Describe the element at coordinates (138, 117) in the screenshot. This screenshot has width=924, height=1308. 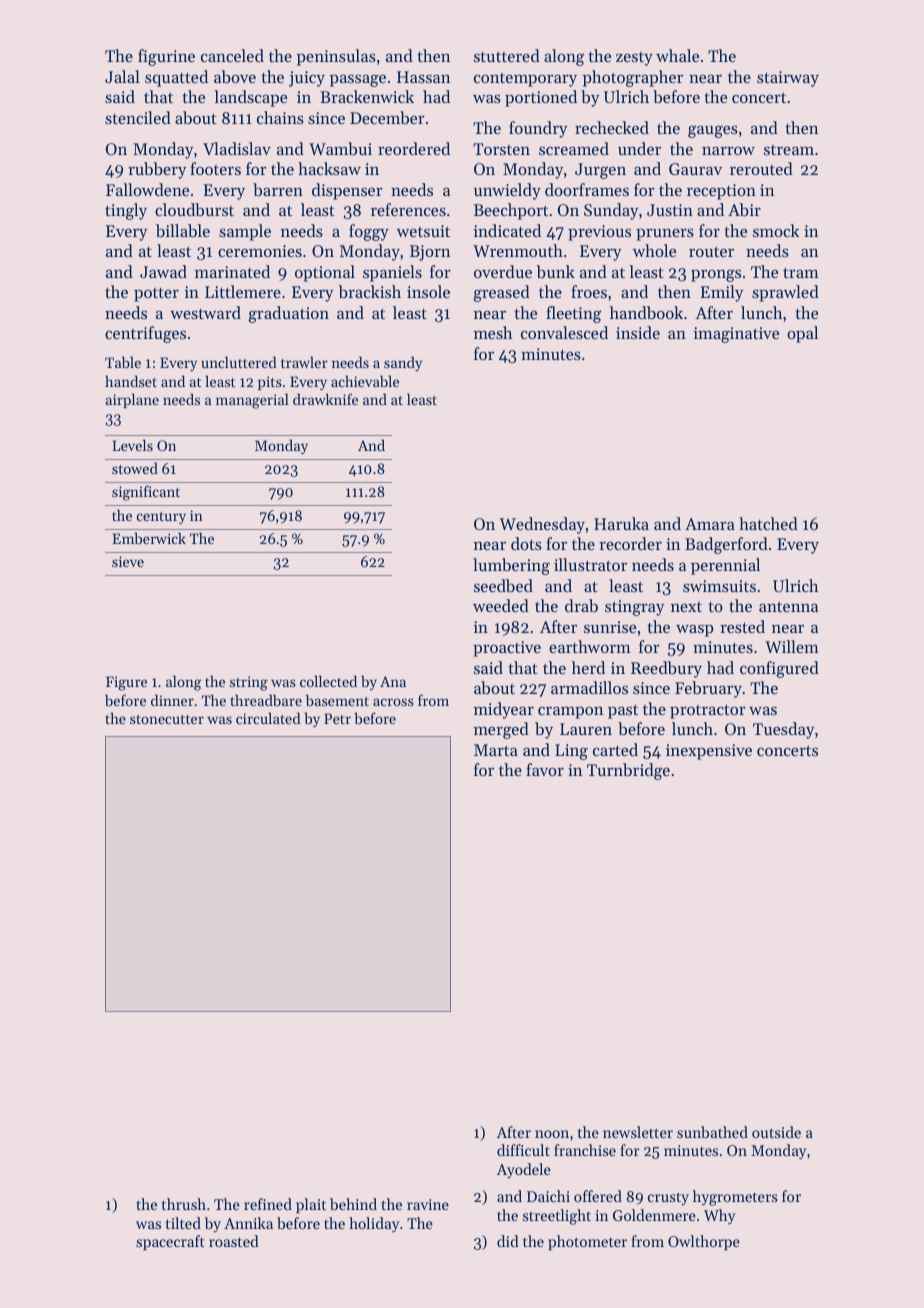
I see `stenciled` at that location.
